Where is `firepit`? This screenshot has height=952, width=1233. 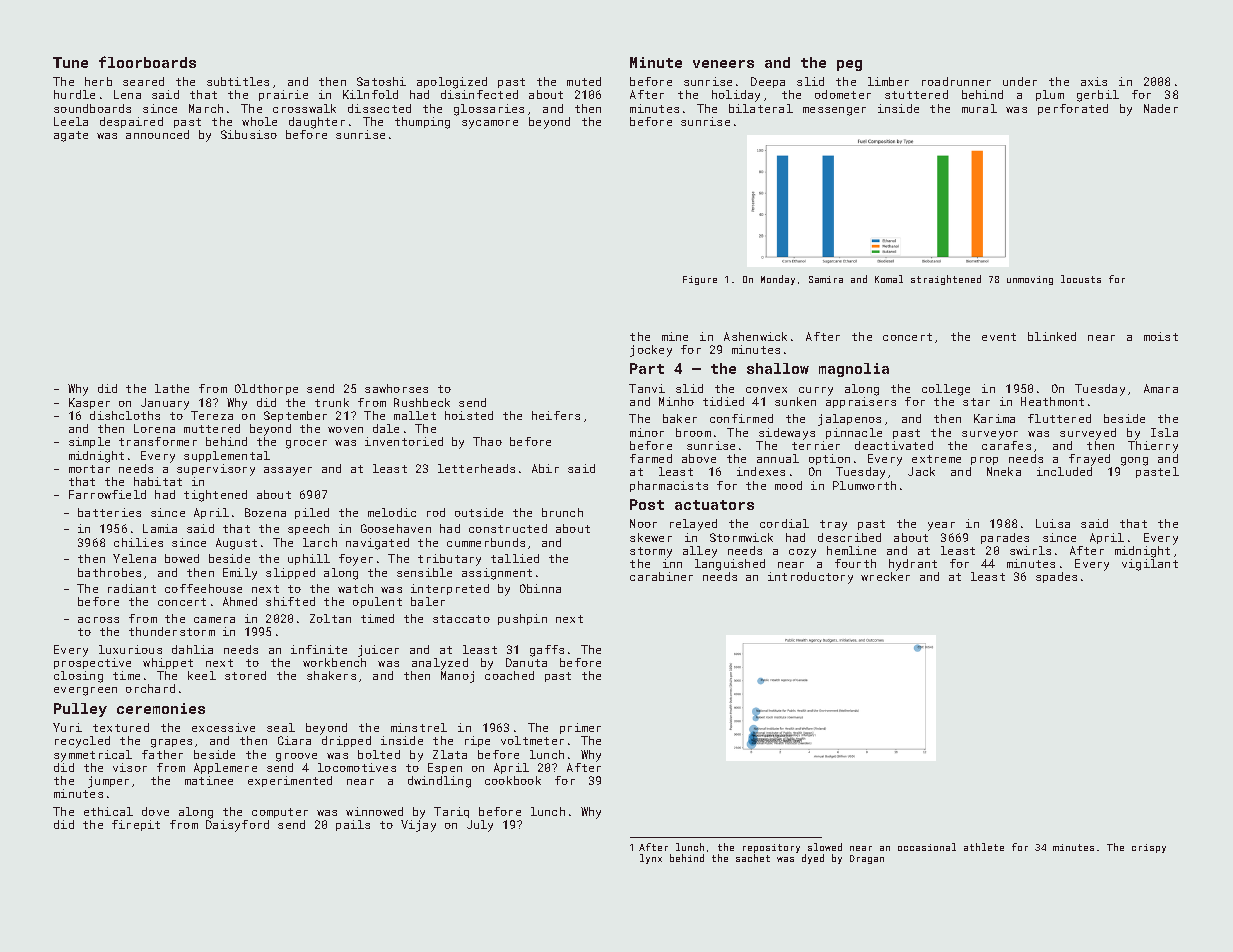
firepit is located at coordinates (136, 825).
